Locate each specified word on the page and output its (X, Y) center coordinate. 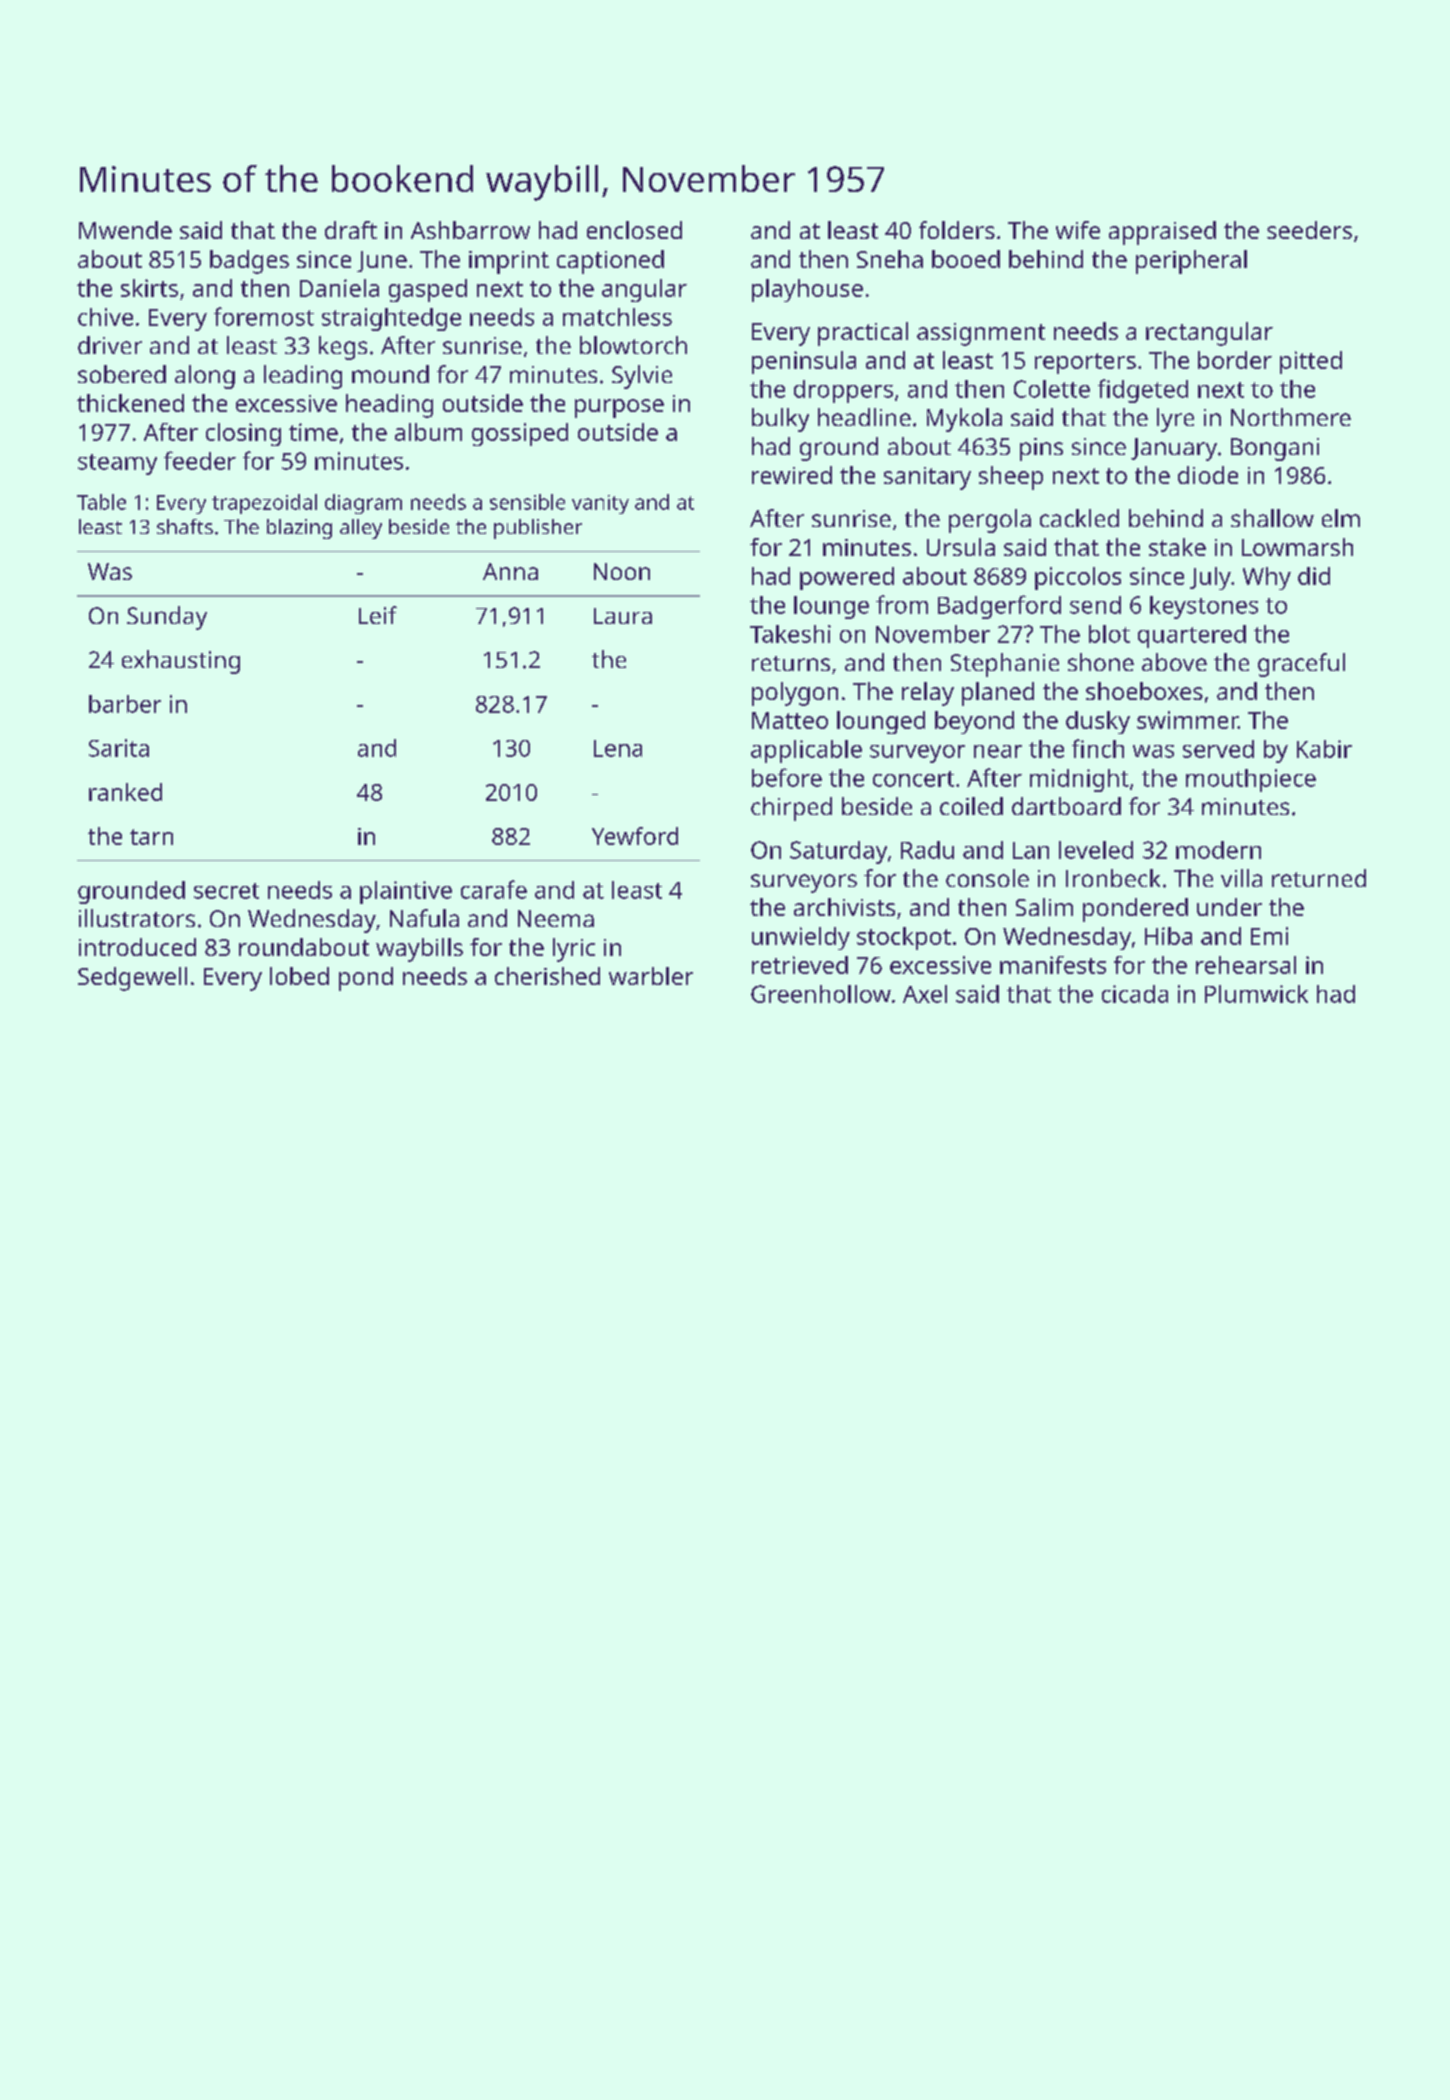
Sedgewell (132, 979)
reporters (1085, 363)
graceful (1301, 665)
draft (351, 230)
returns (791, 663)
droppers (843, 391)
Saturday (838, 852)
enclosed (634, 230)
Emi (1269, 936)
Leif (378, 615)
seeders (1309, 230)
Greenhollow (821, 994)
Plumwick (1256, 994)
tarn (151, 837)
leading (303, 377)
